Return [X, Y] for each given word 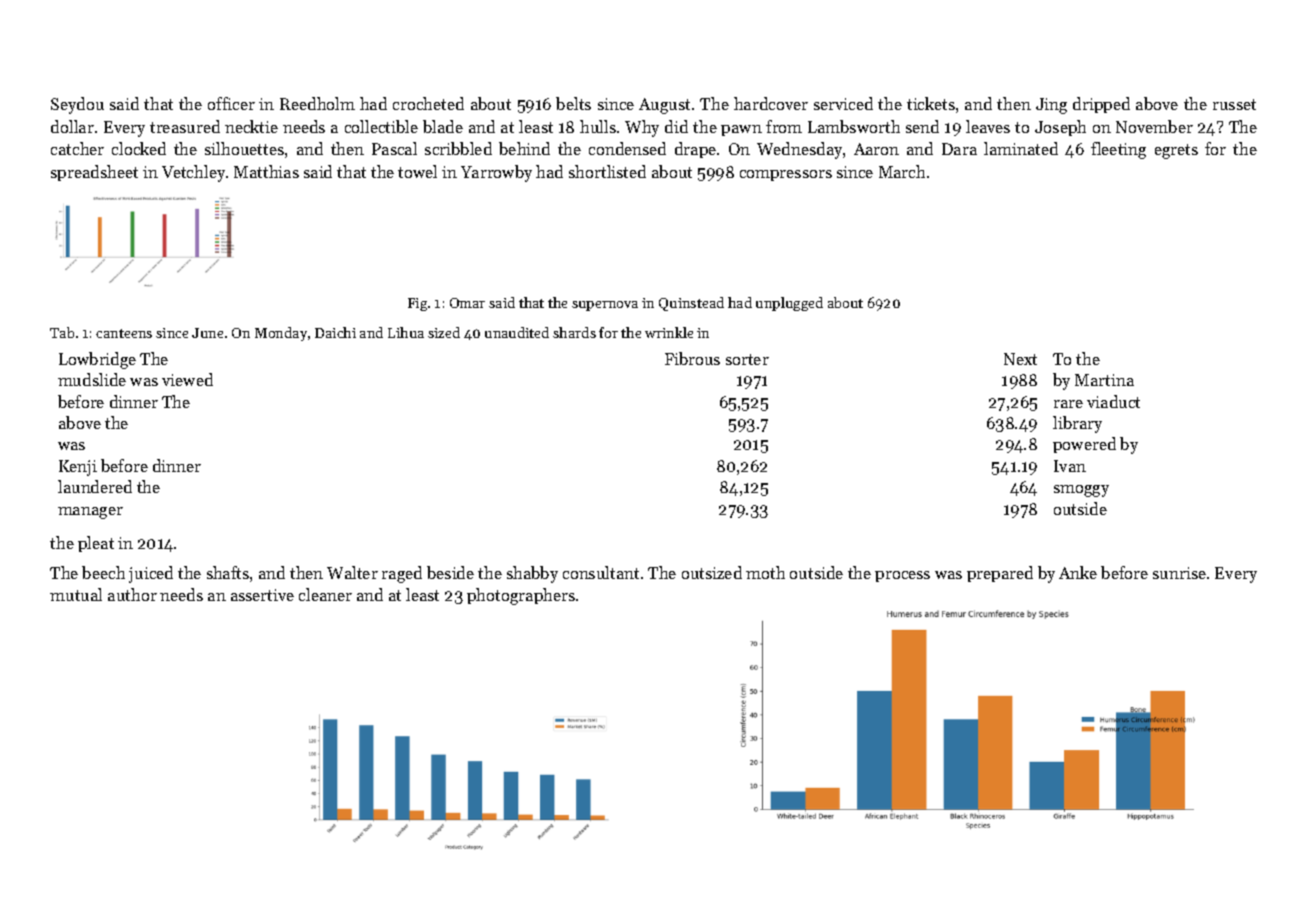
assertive [262, 595]
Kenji [78, 468]
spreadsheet [94, 173]
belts [573, 103]
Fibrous [692, 358]
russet [1234, 104]
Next [1020, 359]
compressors [786, 175]
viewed [187, 379]
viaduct [1113, 401]
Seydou [77, 105]
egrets [1176, 151]
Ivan [1070, 466]
